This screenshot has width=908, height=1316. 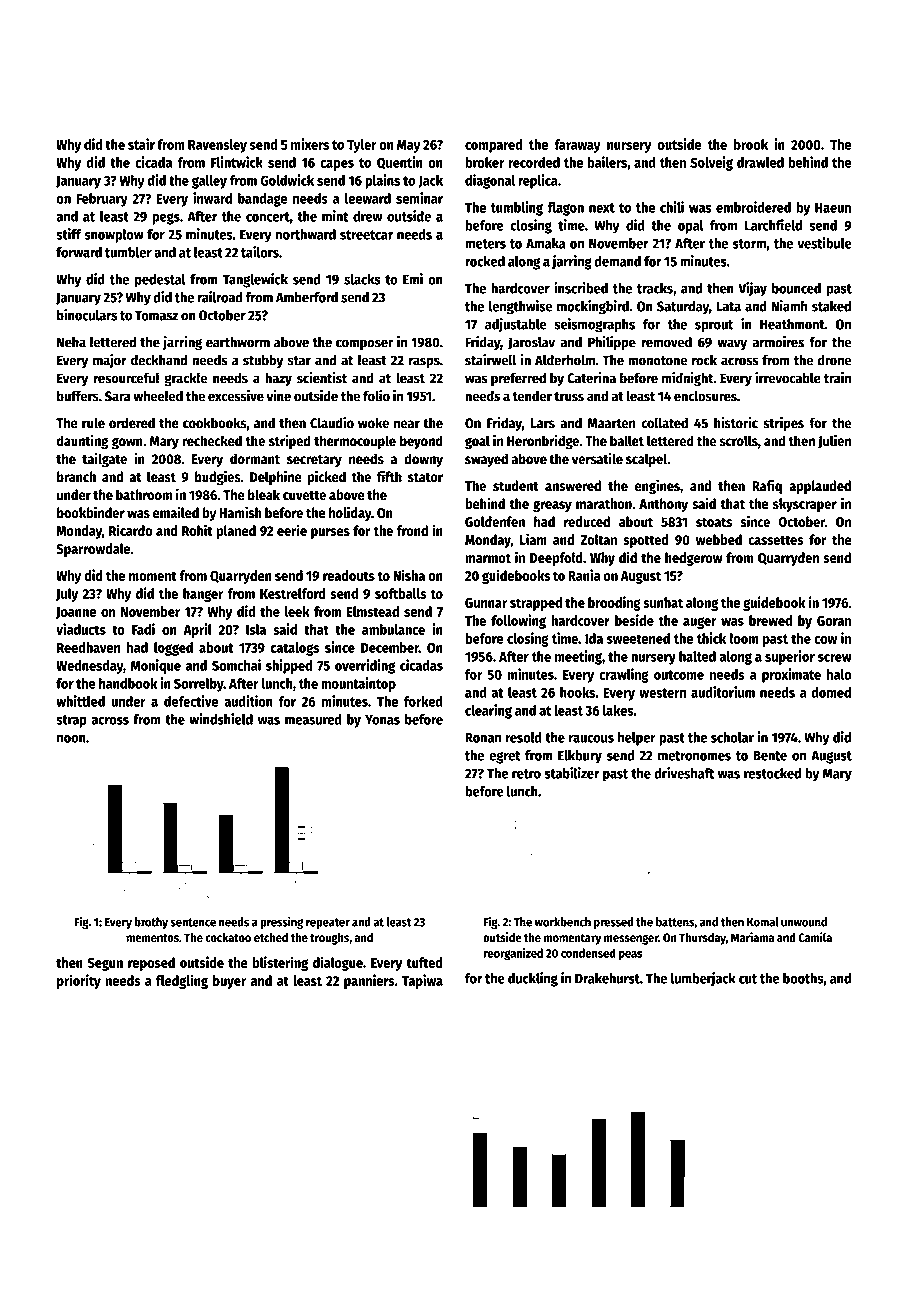 What do you see at coordinates (792, 324) in the screenshot?
I see `Heathmont` at bounding box center [792, 324].
